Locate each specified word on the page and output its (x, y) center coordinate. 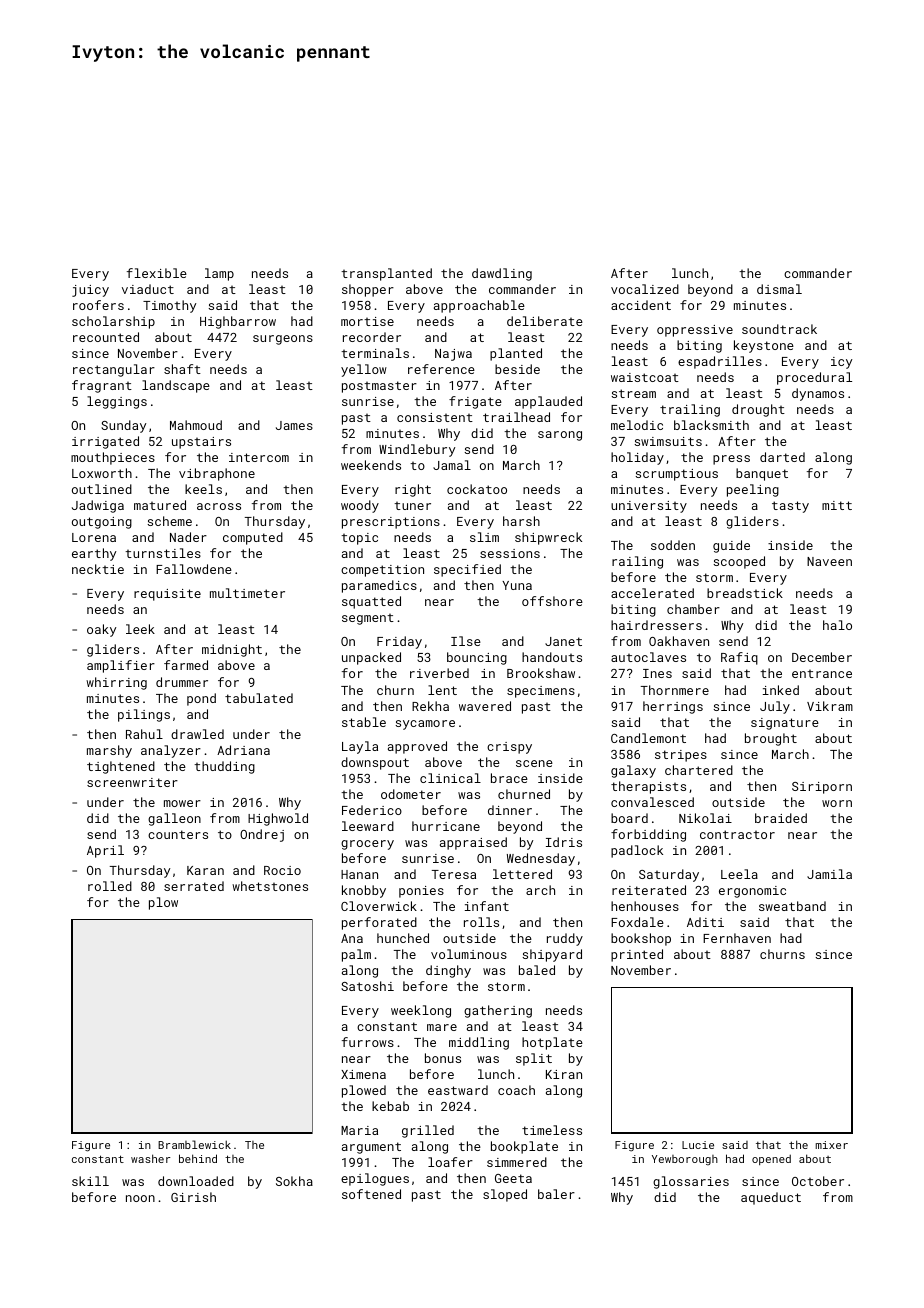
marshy (109, 751)
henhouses (645, 906)
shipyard (552, 955)
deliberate (545, 321)
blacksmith (711, 425)
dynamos (818, 394)
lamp (219, 274)
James (294, 425)
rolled (110, 886)
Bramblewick (194, 1144)
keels (203, 489)
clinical (450, 778)
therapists (648, 787)
